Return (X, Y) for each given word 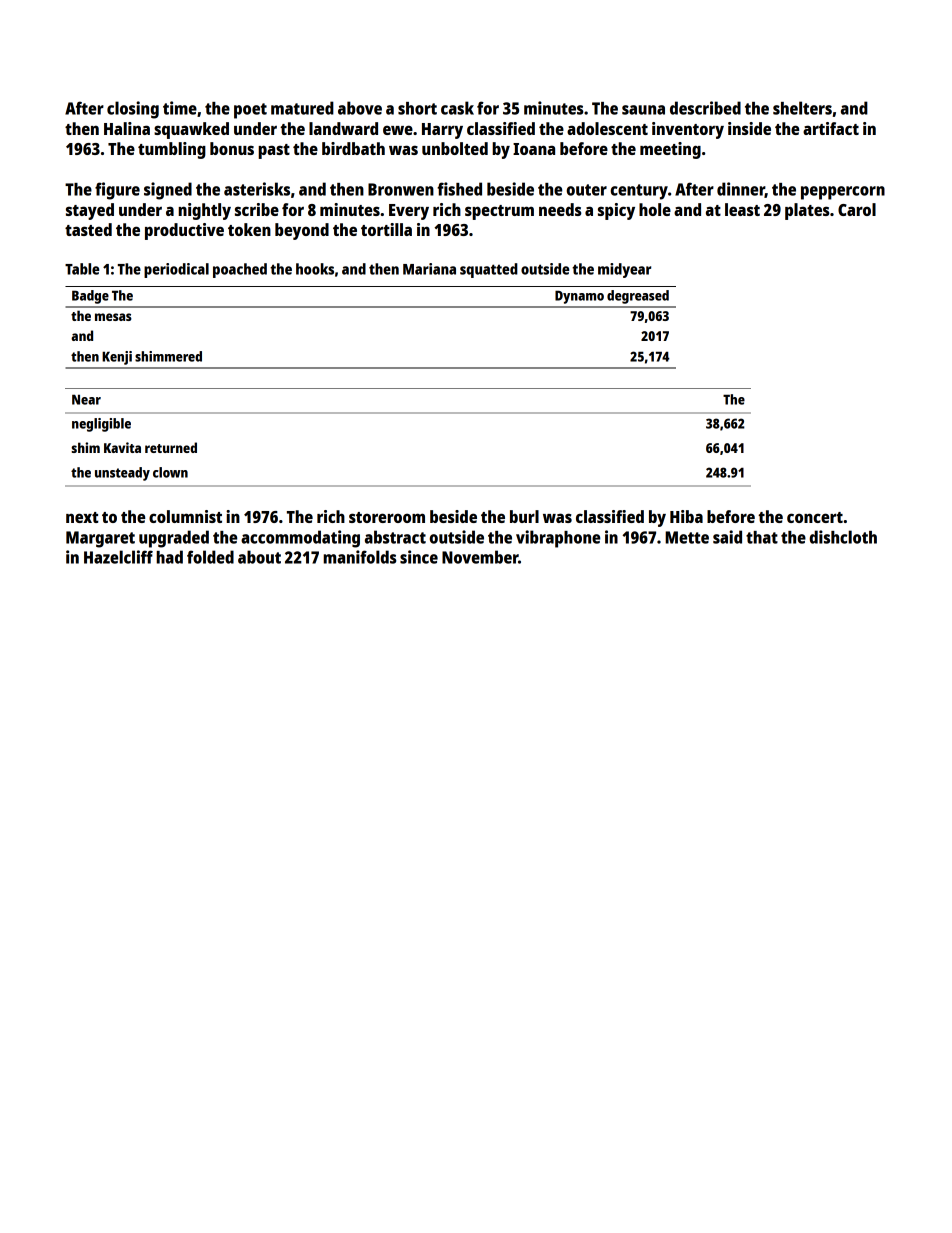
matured (302, 108)
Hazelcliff (118, 557)
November (480, 557)
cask (457, 108)
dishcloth (843, 537)
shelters (802, 108)
